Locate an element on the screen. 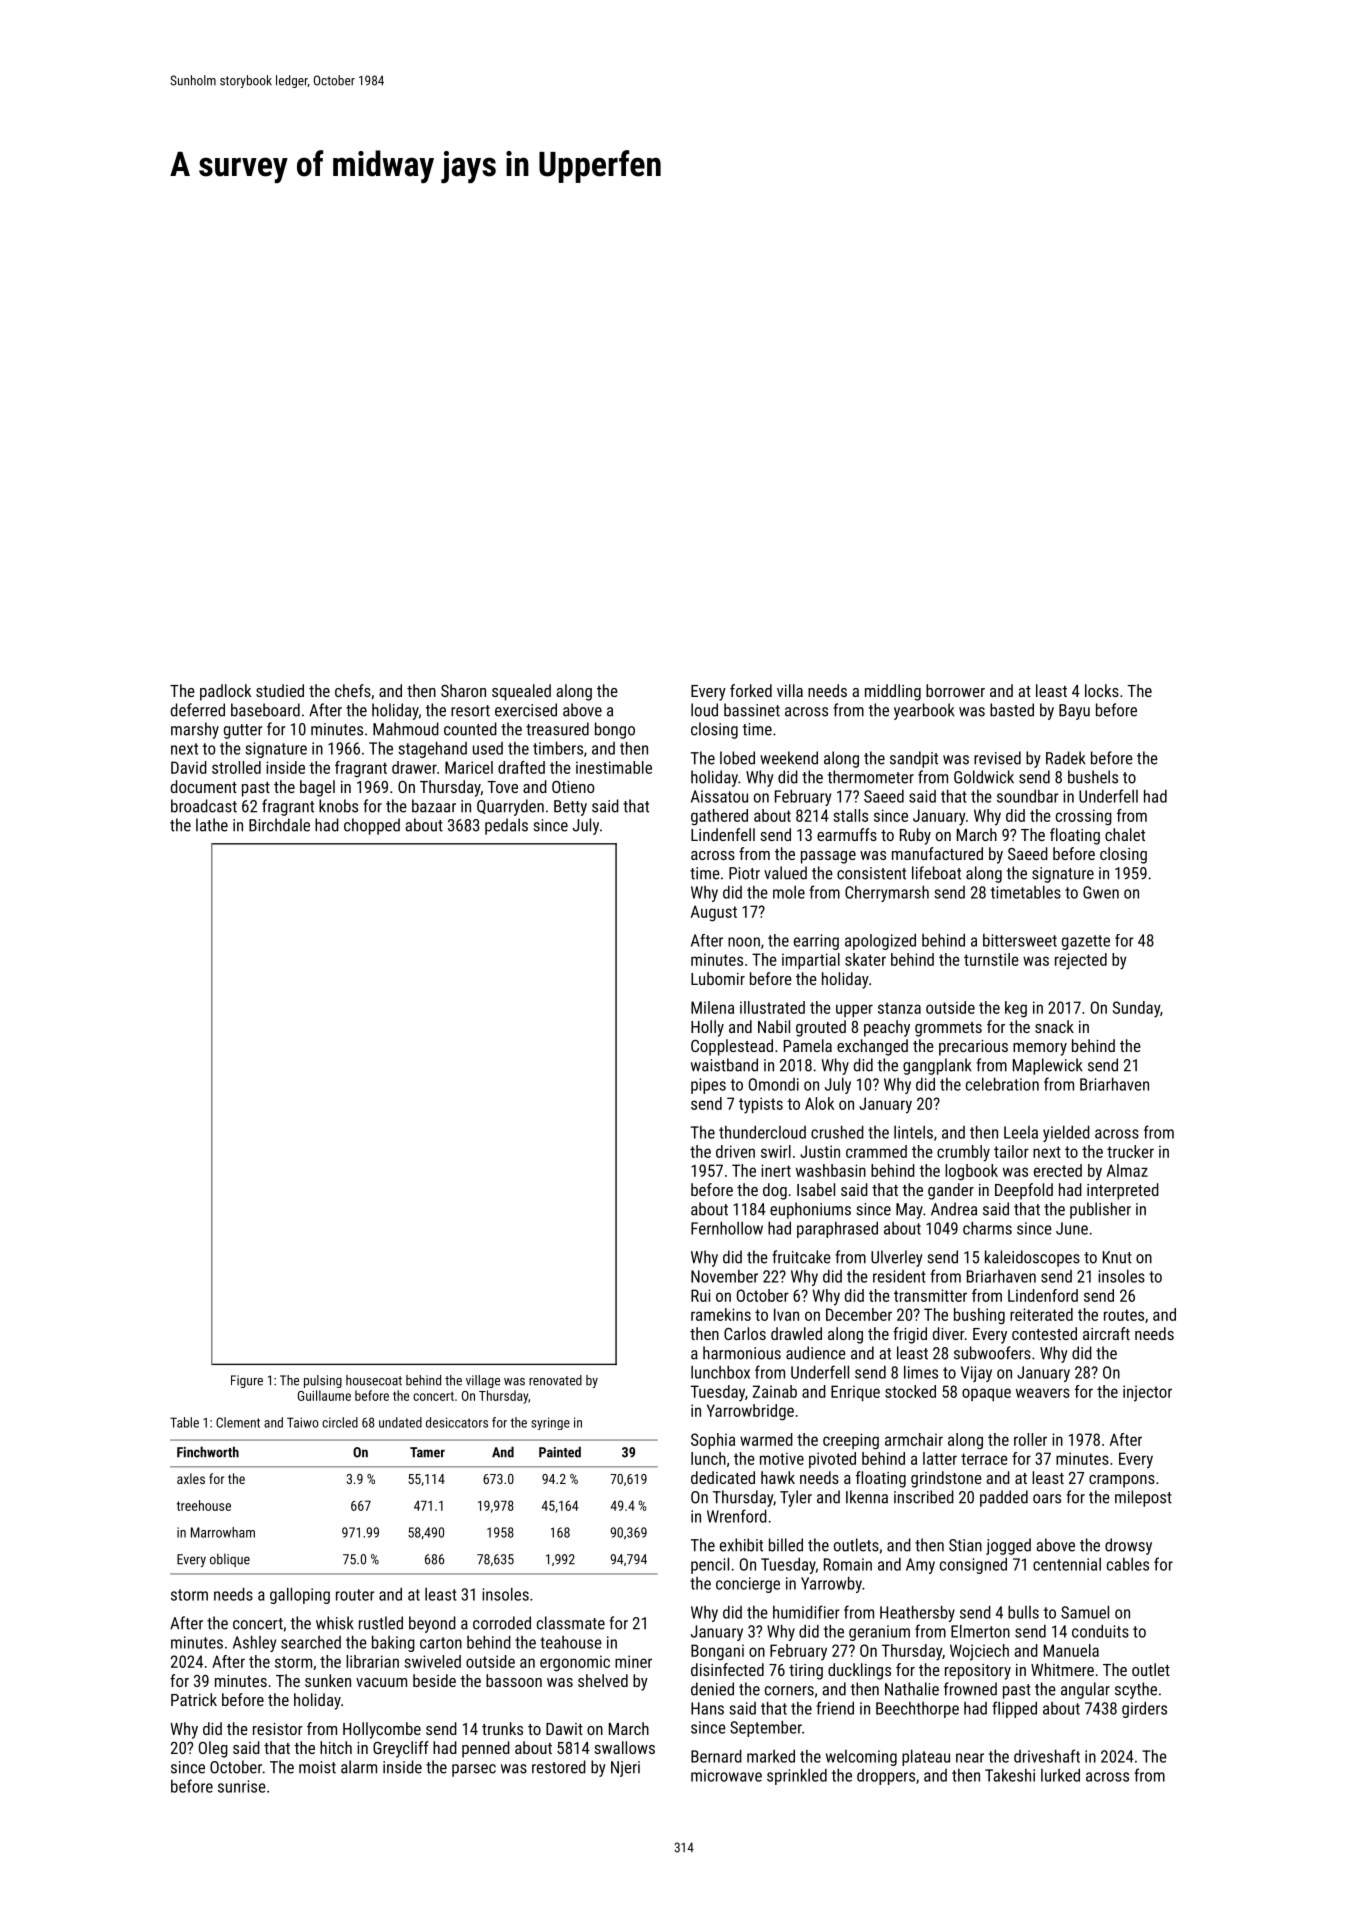 The width and height of the screenshot is (1348, 1907). borrower is located at coordinates (955, 690).
